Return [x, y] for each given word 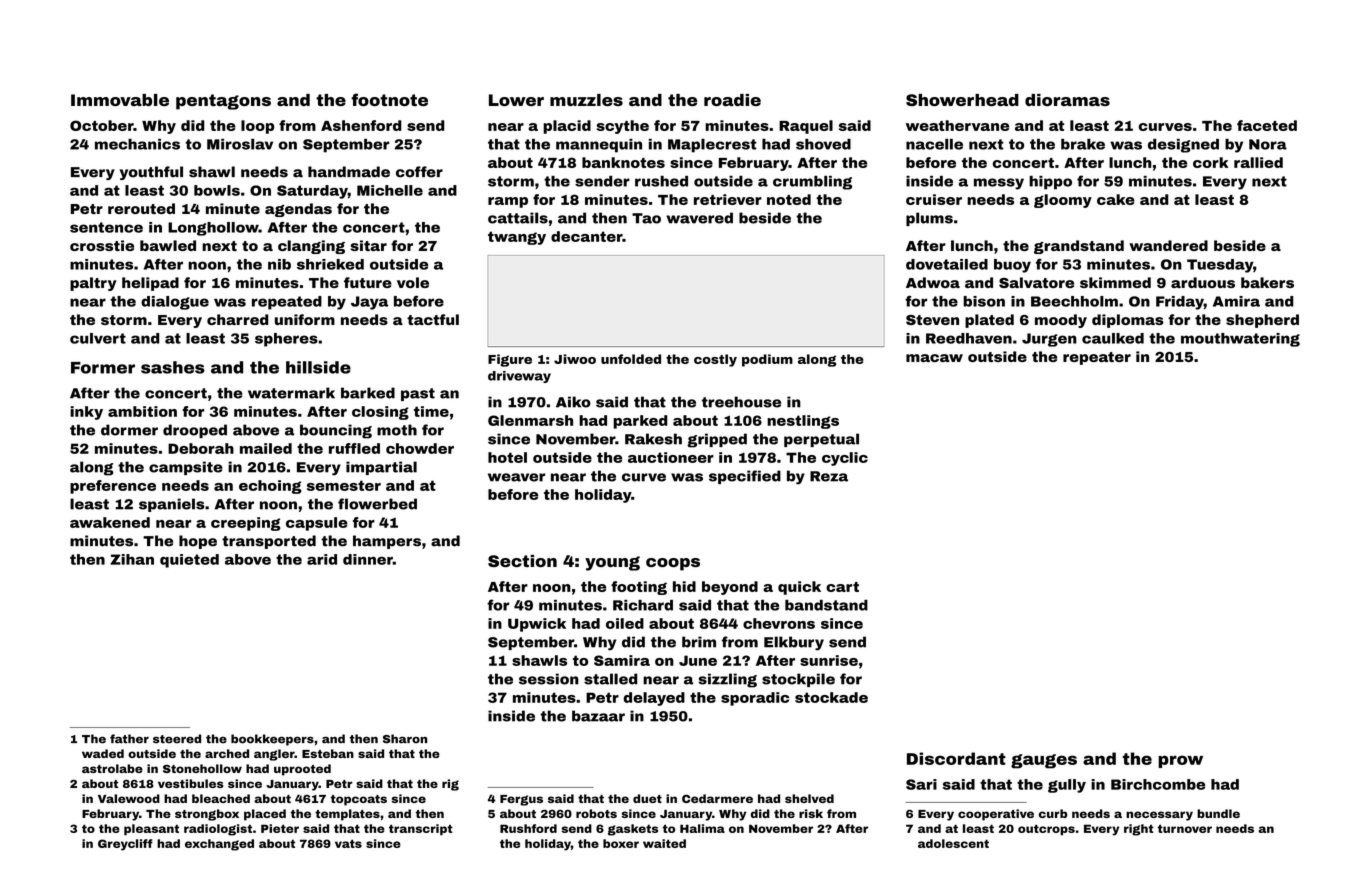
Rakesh [653, 439]
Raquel [806, 127]
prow [1180, 761]
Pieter [280, 828]
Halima [702, 828]
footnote [389, 99]
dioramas [1067, 100]
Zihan [132, 559]
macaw [934, 358]
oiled [625, 623]
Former [103, 368]
